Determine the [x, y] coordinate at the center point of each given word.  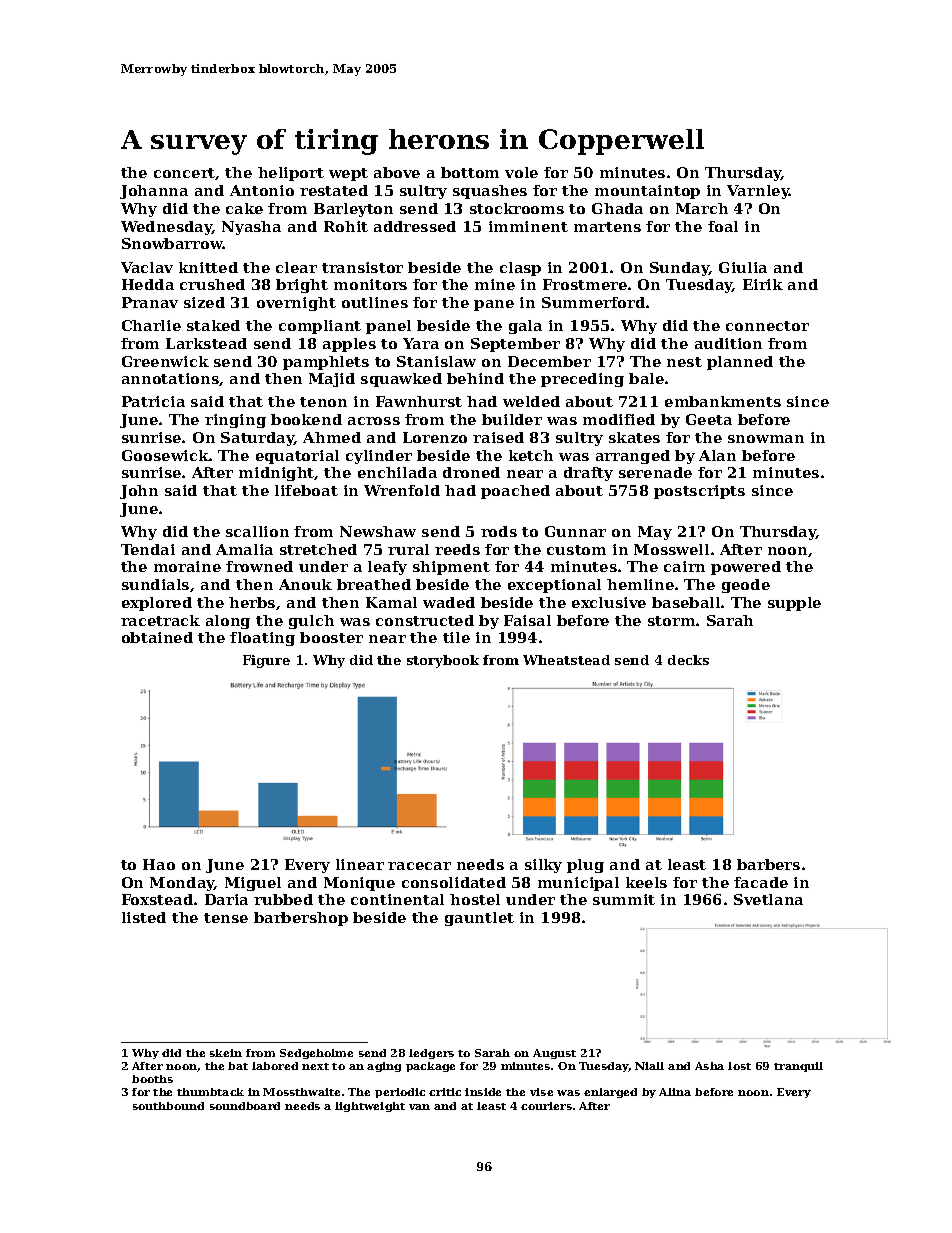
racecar [419, 866]
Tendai [148, 549]
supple [794, 604]
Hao [159, 864]
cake [244, 208]
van [419, 1107]
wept [348, 174]
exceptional [554, 586]
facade [761, 882]
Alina [675, 1092]
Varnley [758, 192]
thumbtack [210, 1092]
